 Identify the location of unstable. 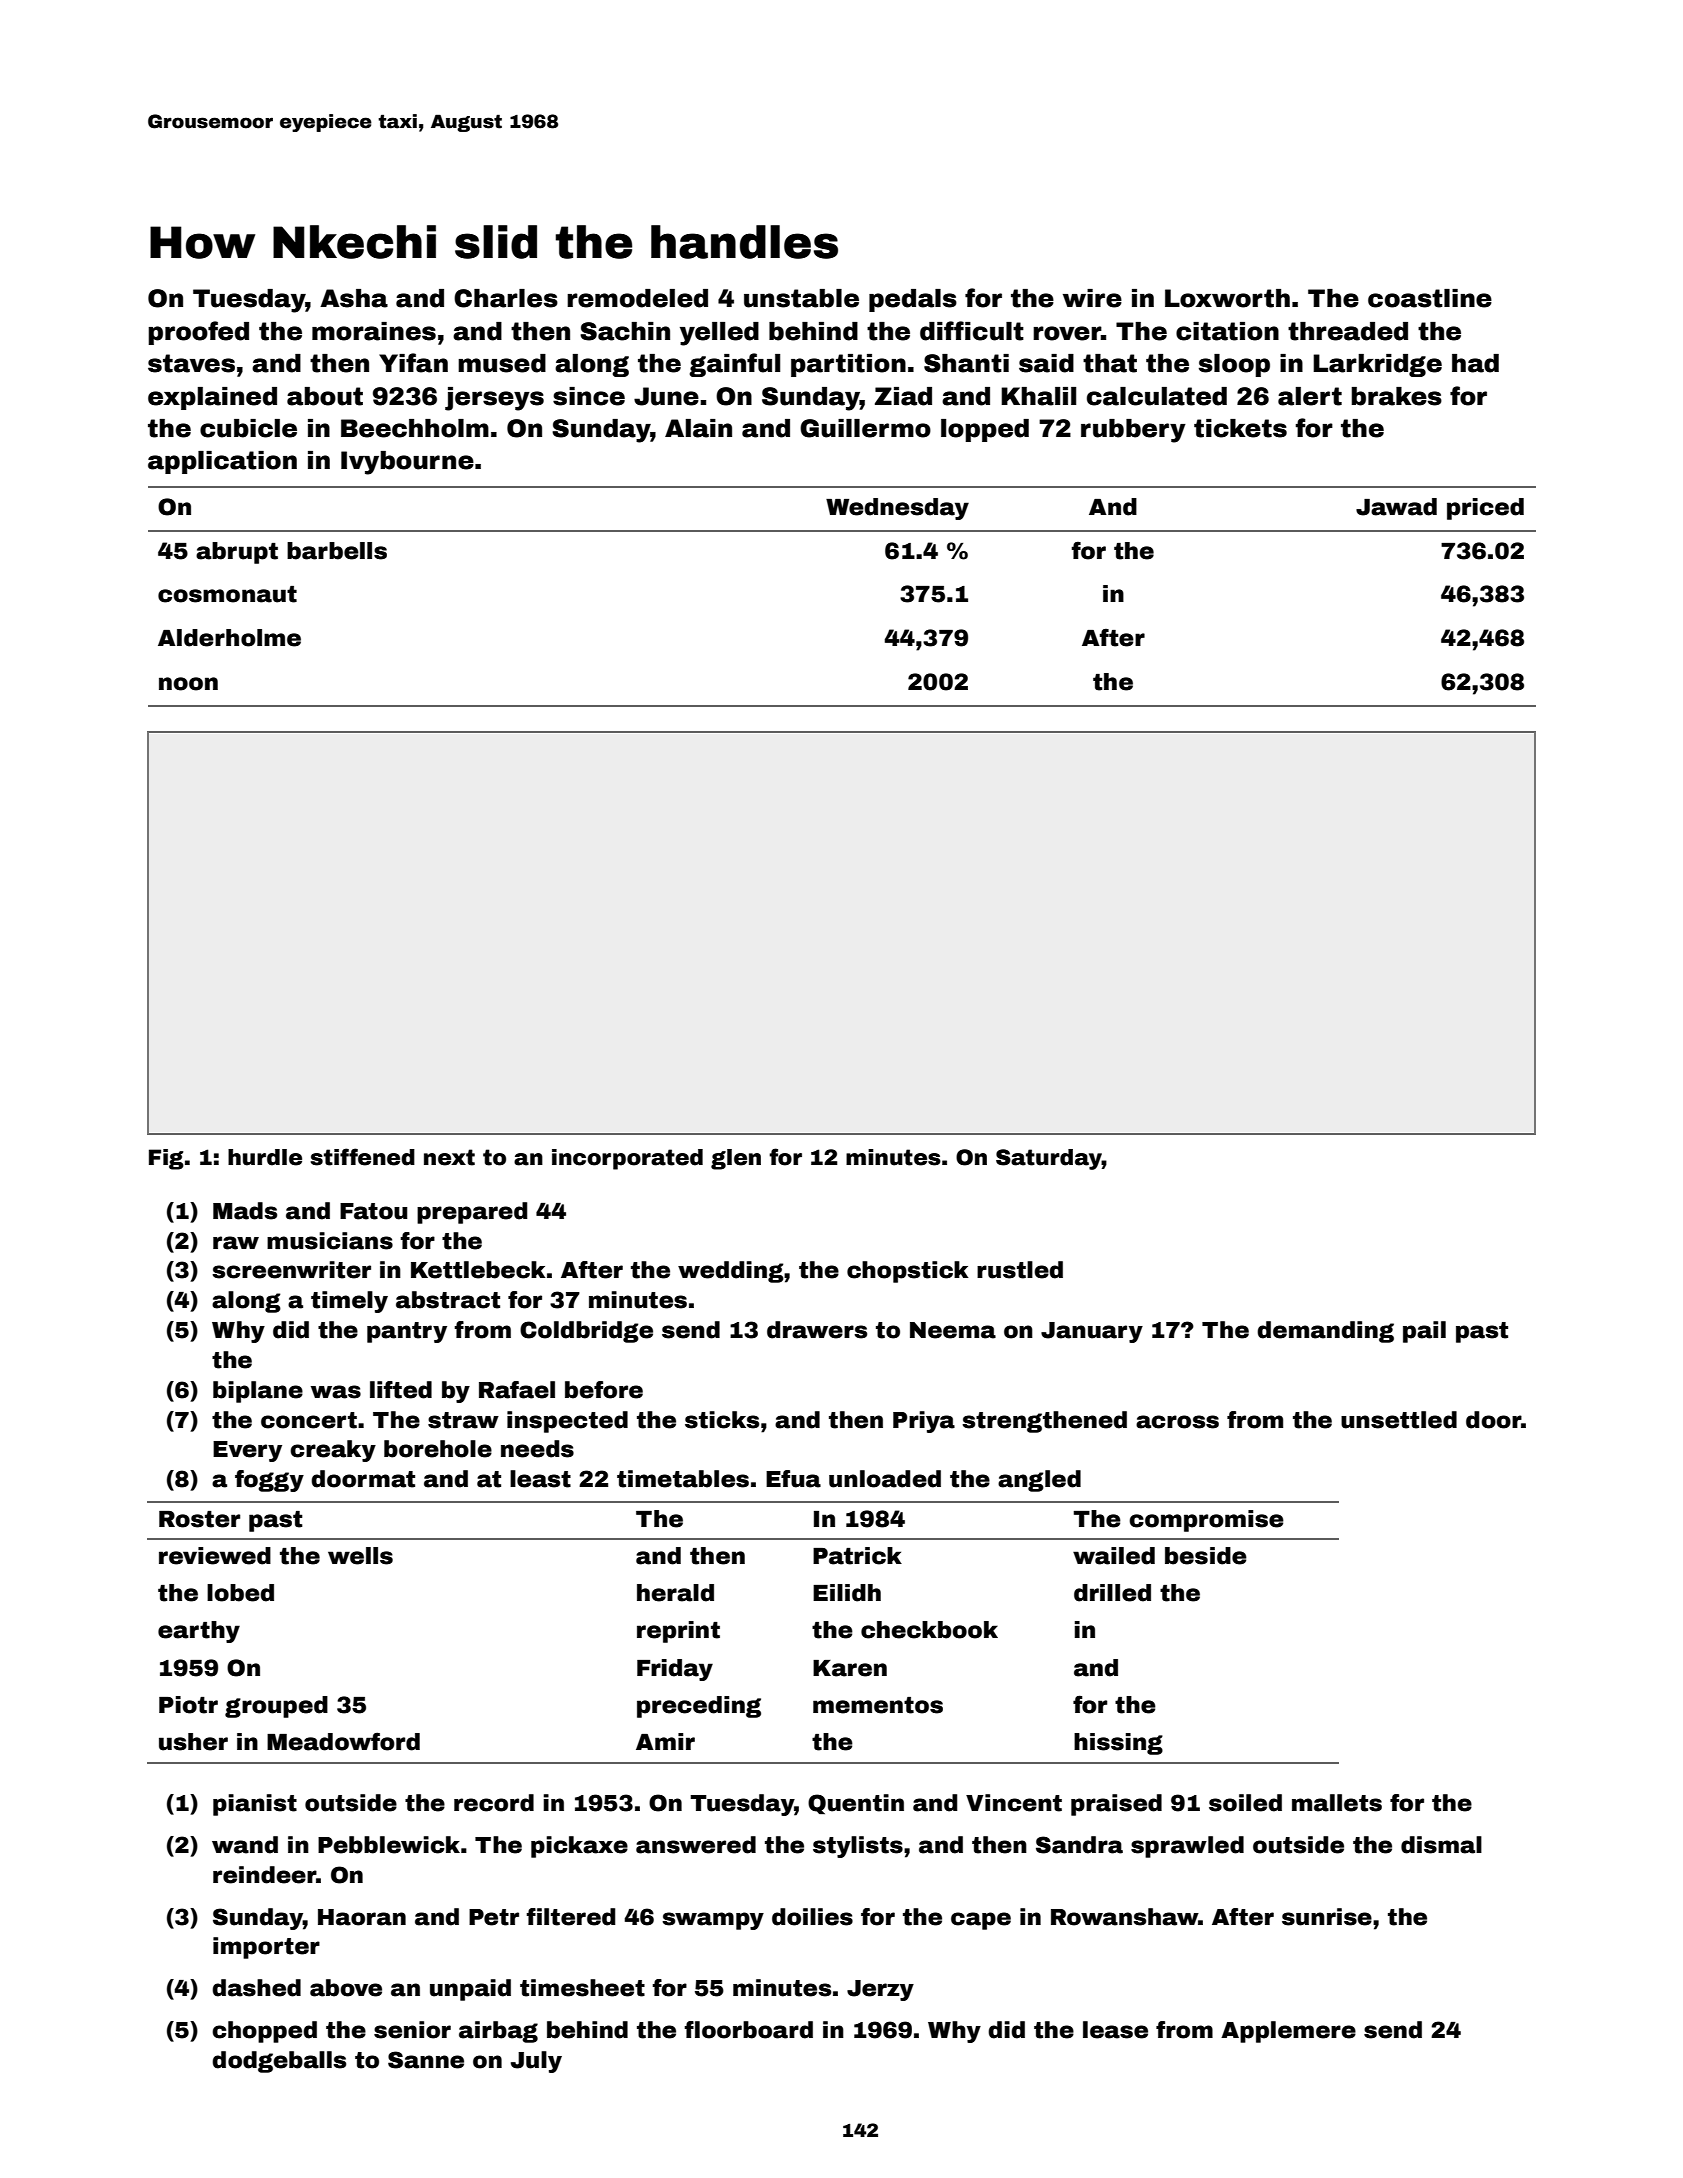
(801, 298).
